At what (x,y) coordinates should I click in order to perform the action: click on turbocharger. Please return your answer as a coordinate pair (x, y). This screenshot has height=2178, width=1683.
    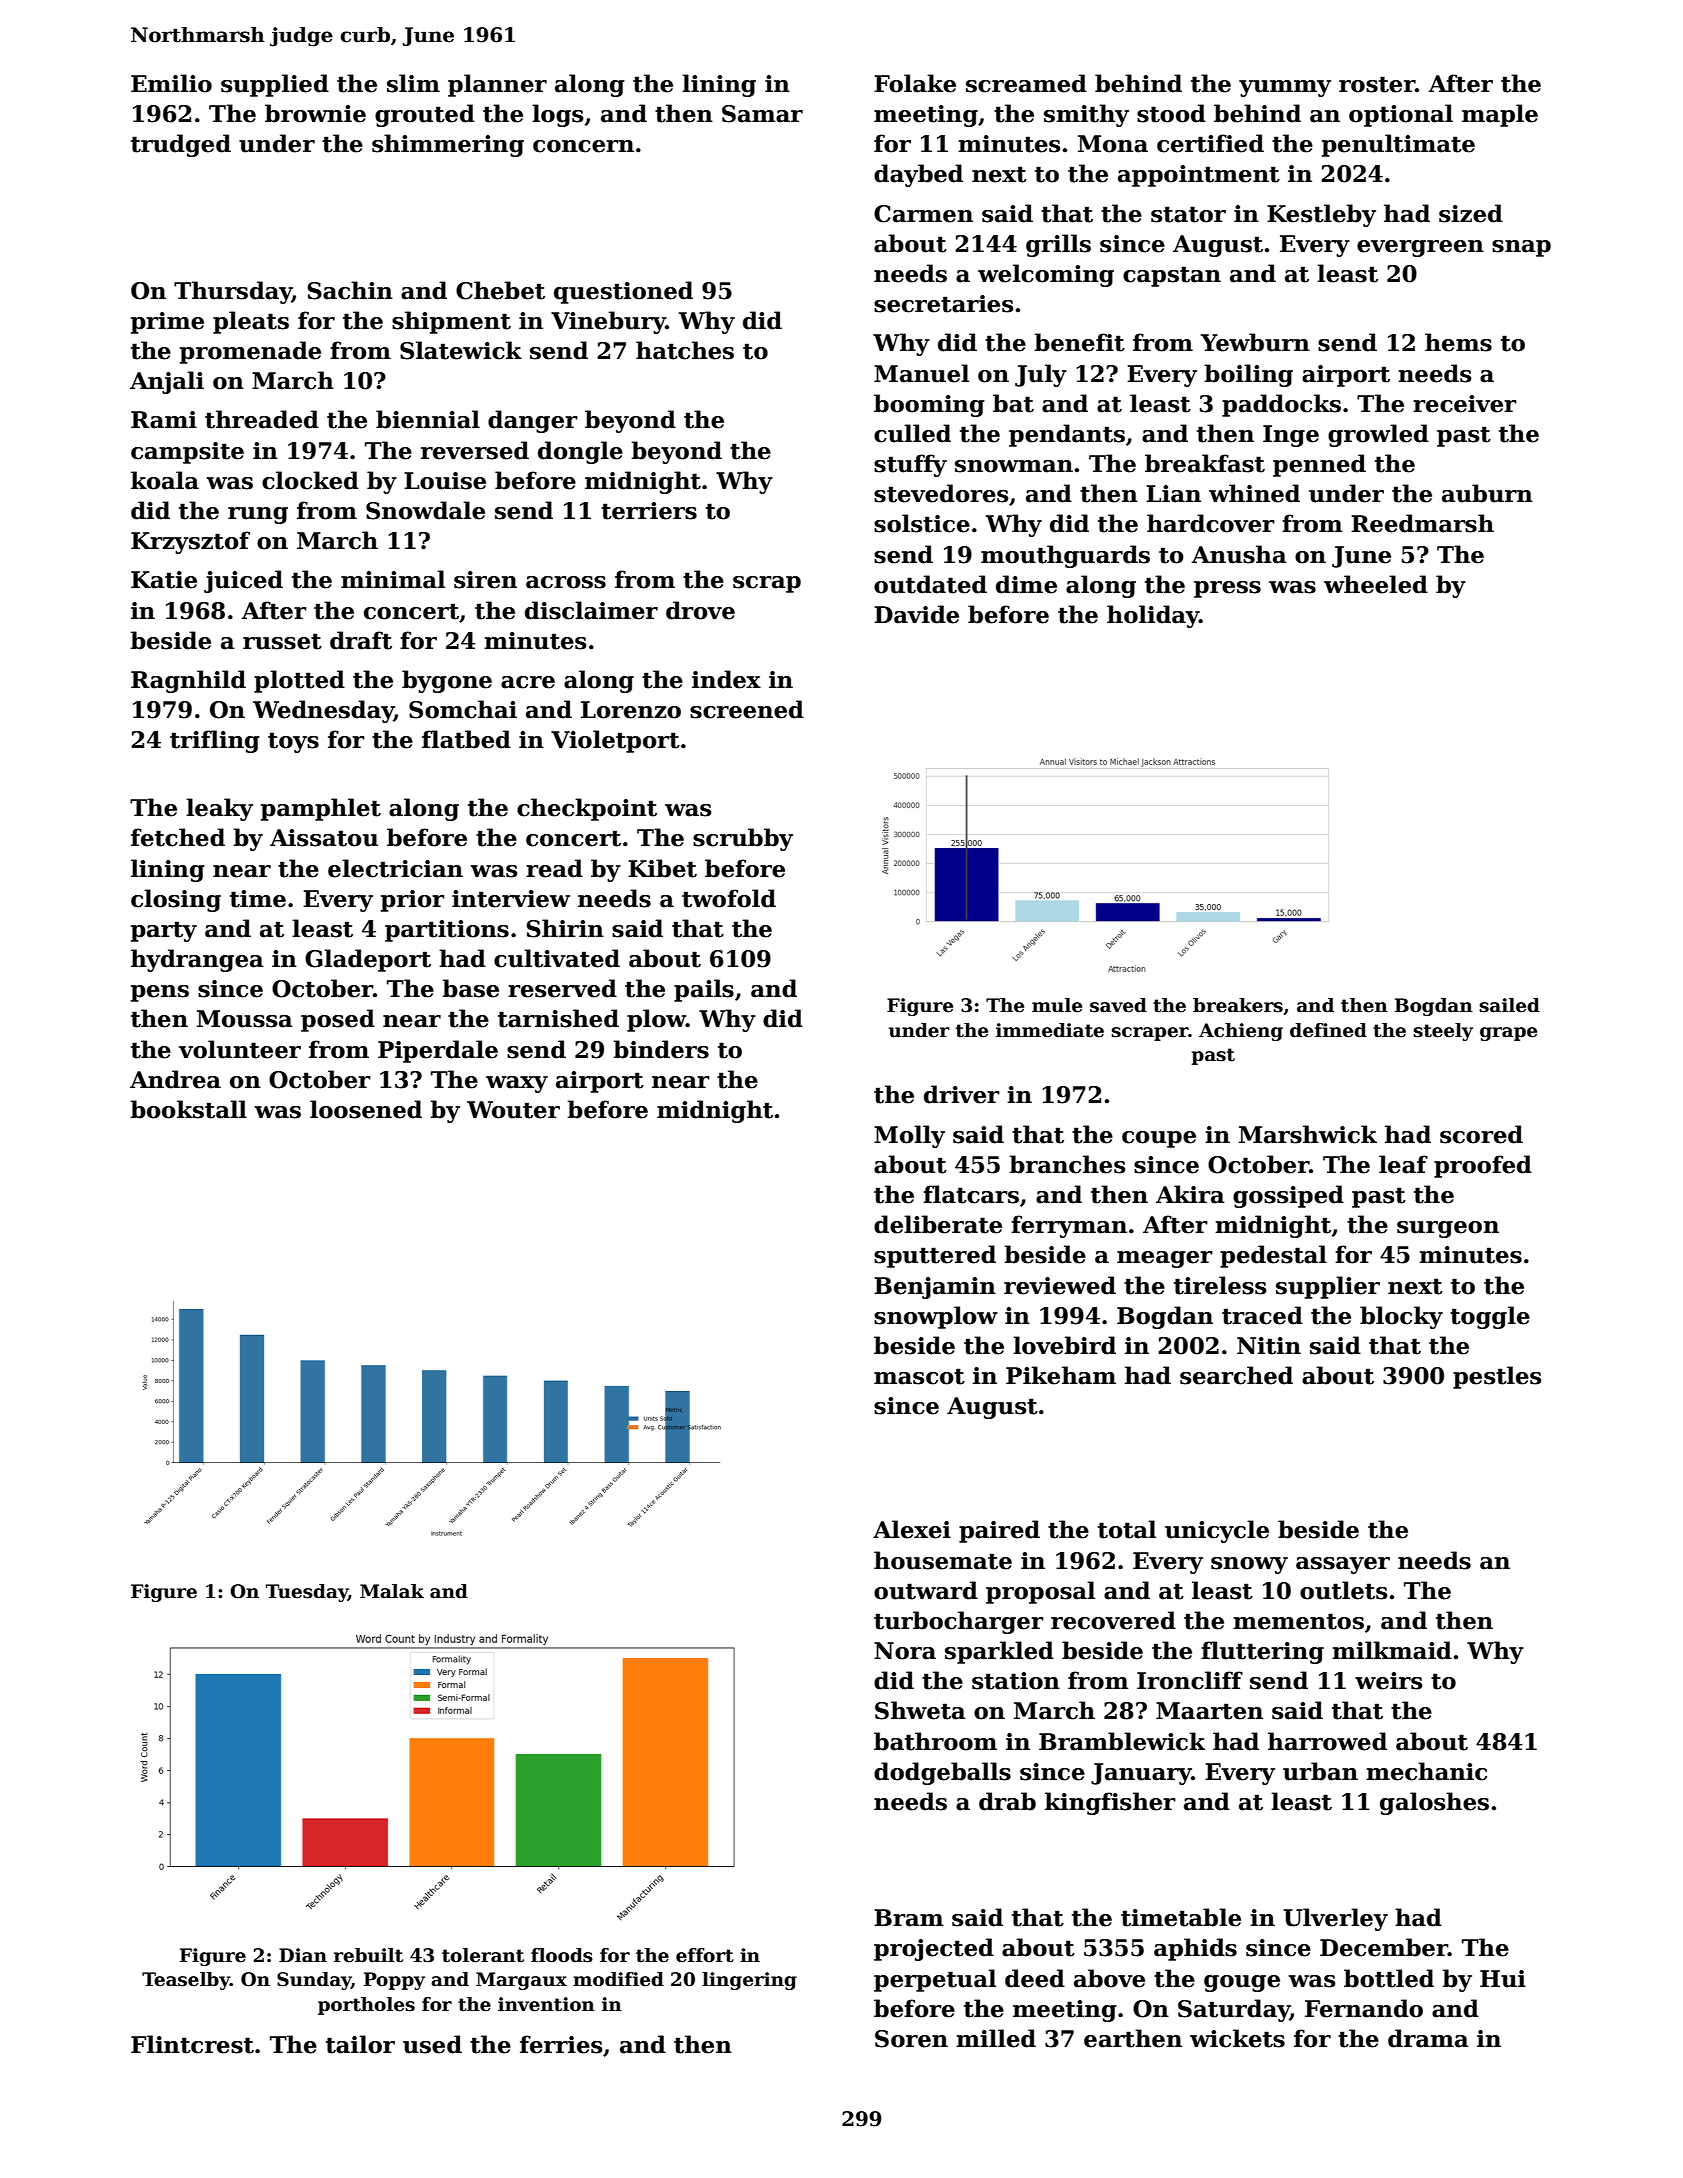
    Looking at the image, I should click on (959, 1622).
